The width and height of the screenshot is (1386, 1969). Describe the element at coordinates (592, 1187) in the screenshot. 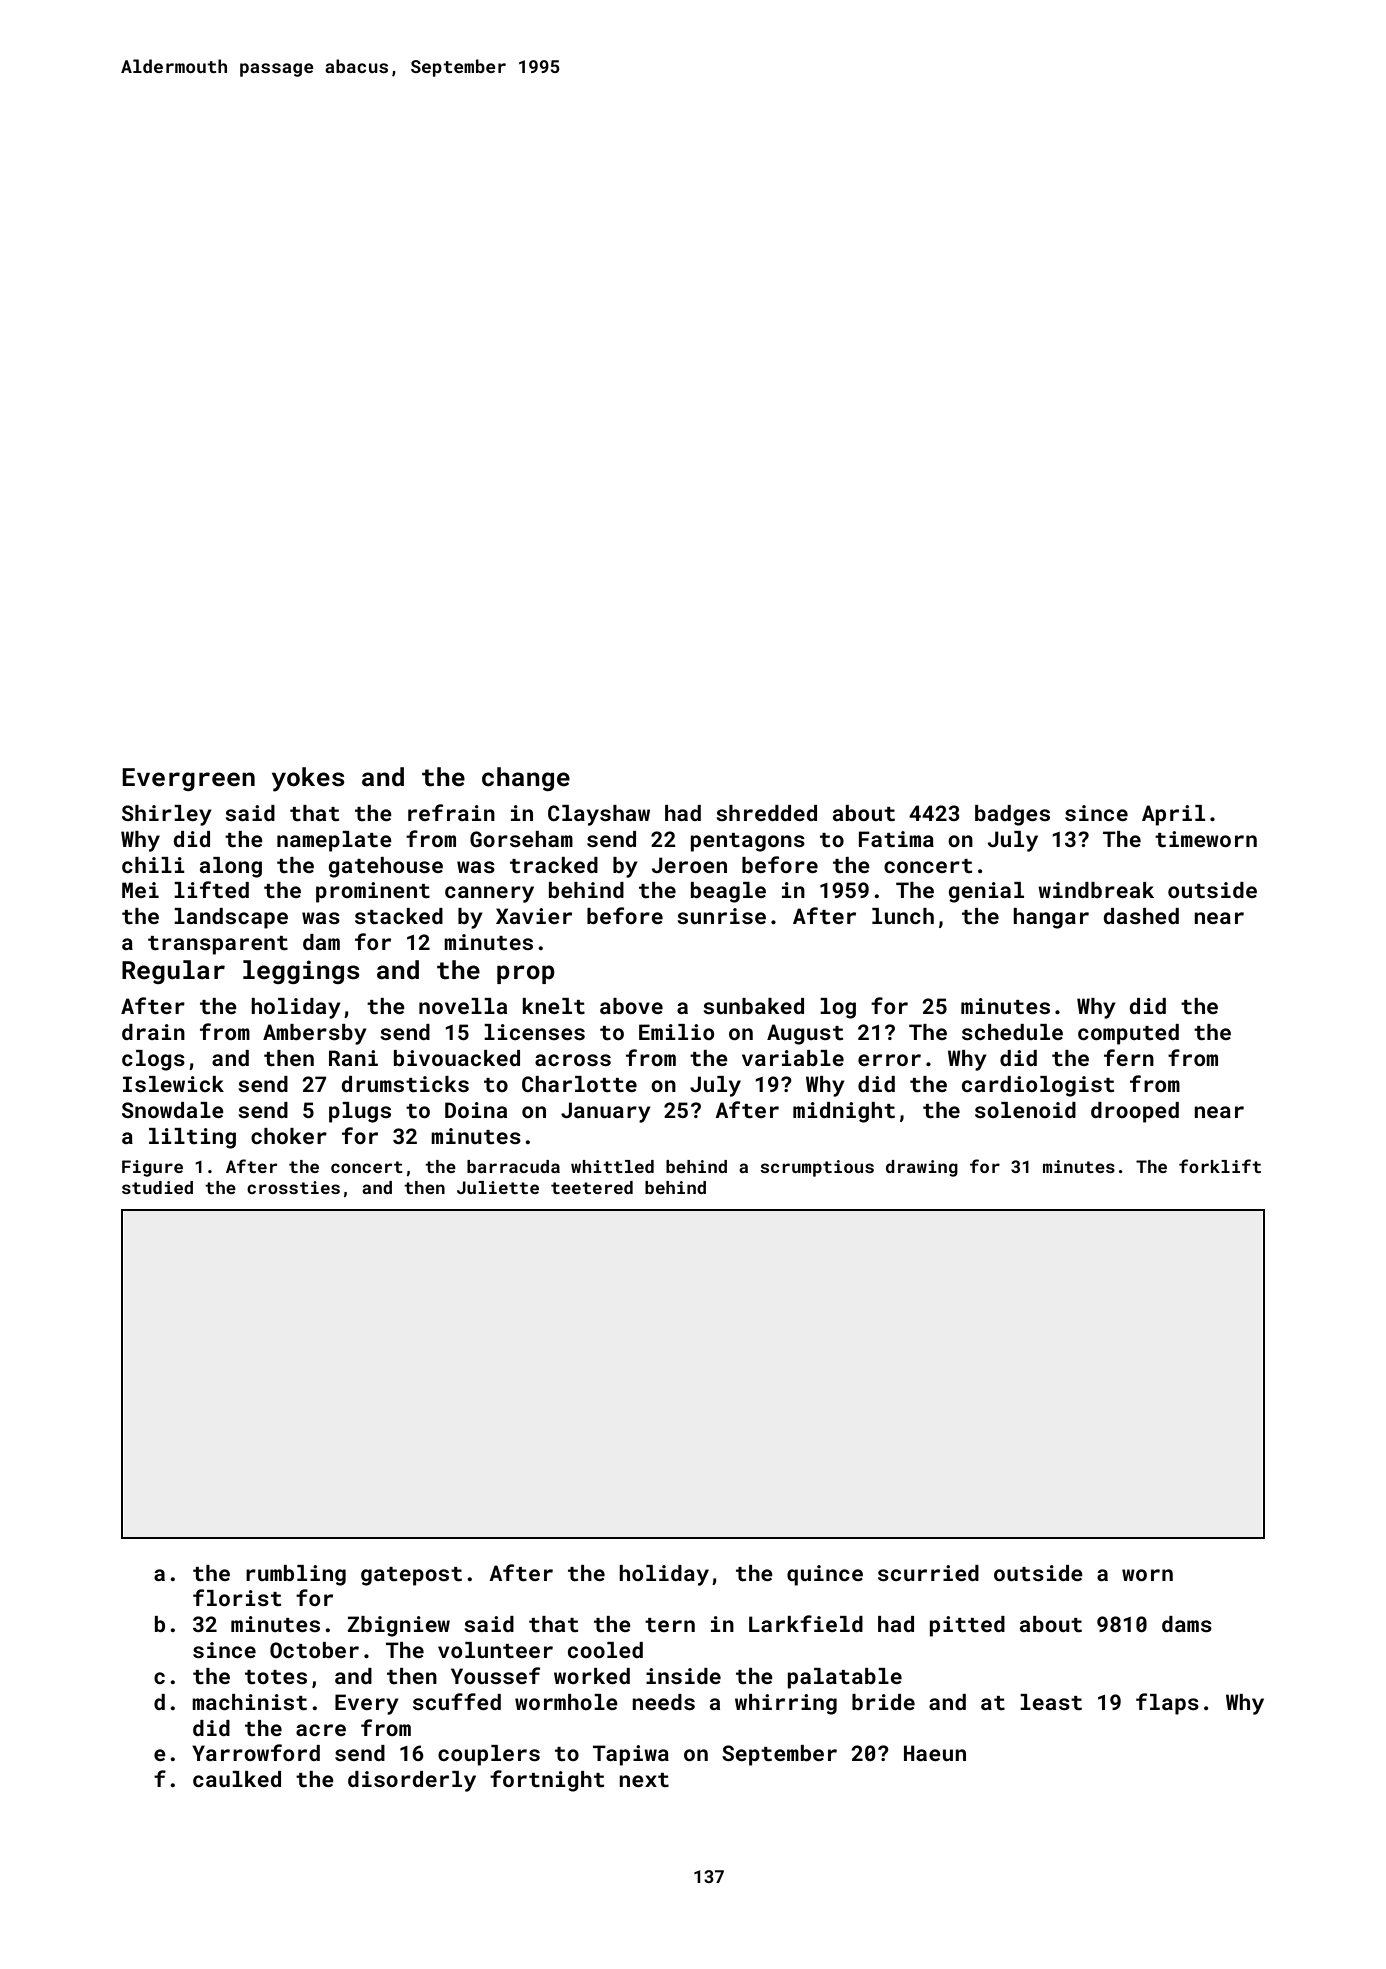

I see `teetered` at that location.
